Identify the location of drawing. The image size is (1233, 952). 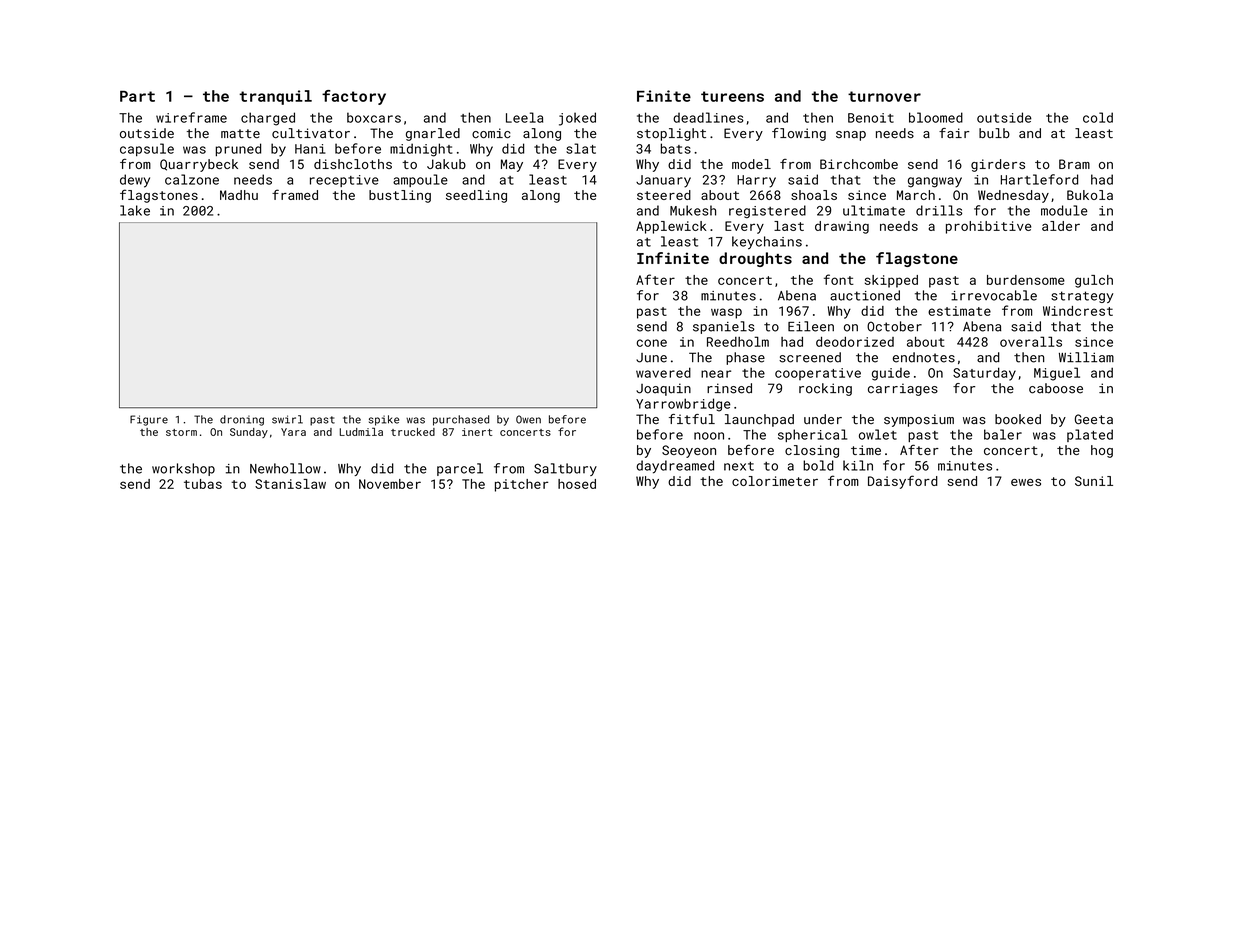
(842, 227).
